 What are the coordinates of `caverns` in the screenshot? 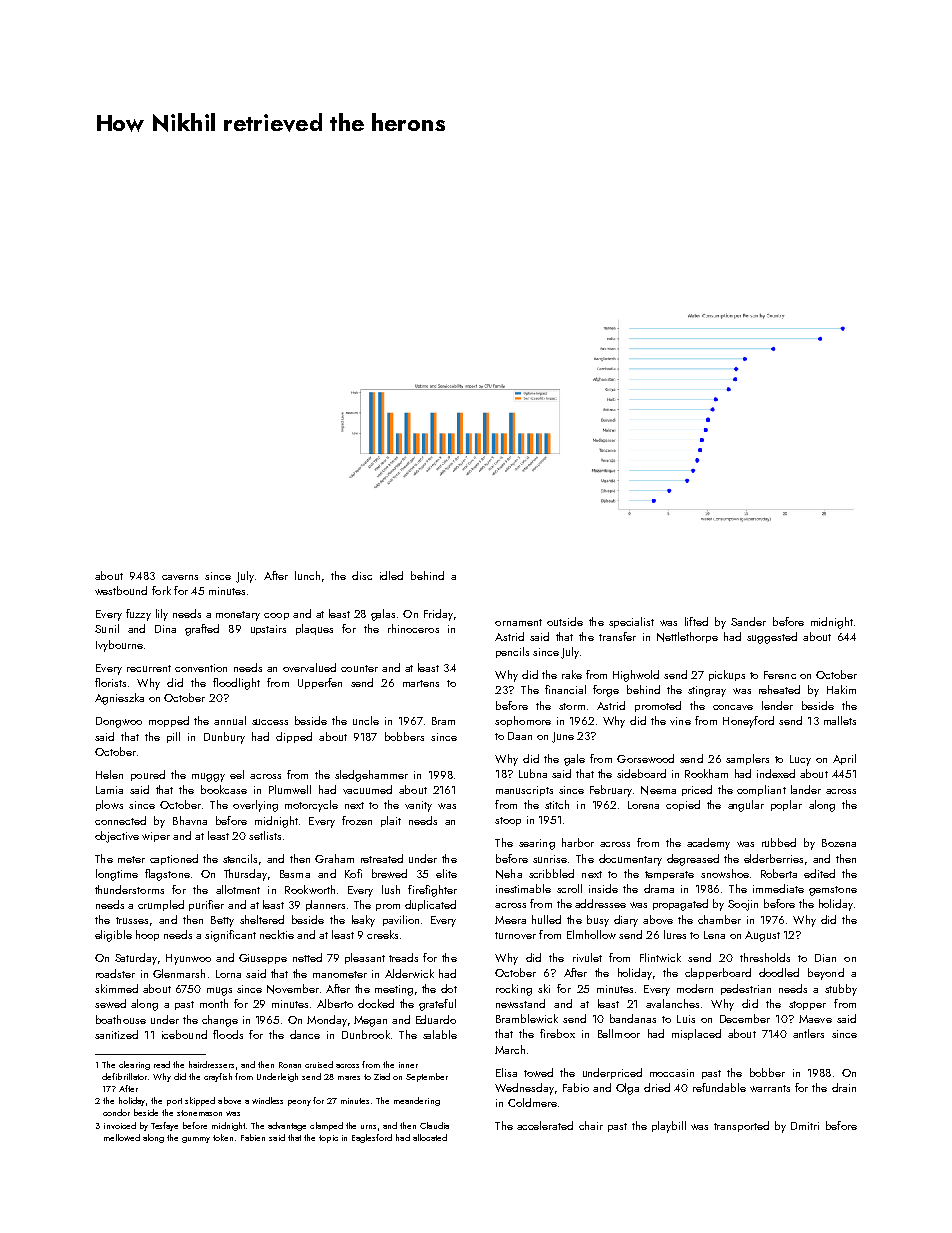 It's located at (180, 577).
